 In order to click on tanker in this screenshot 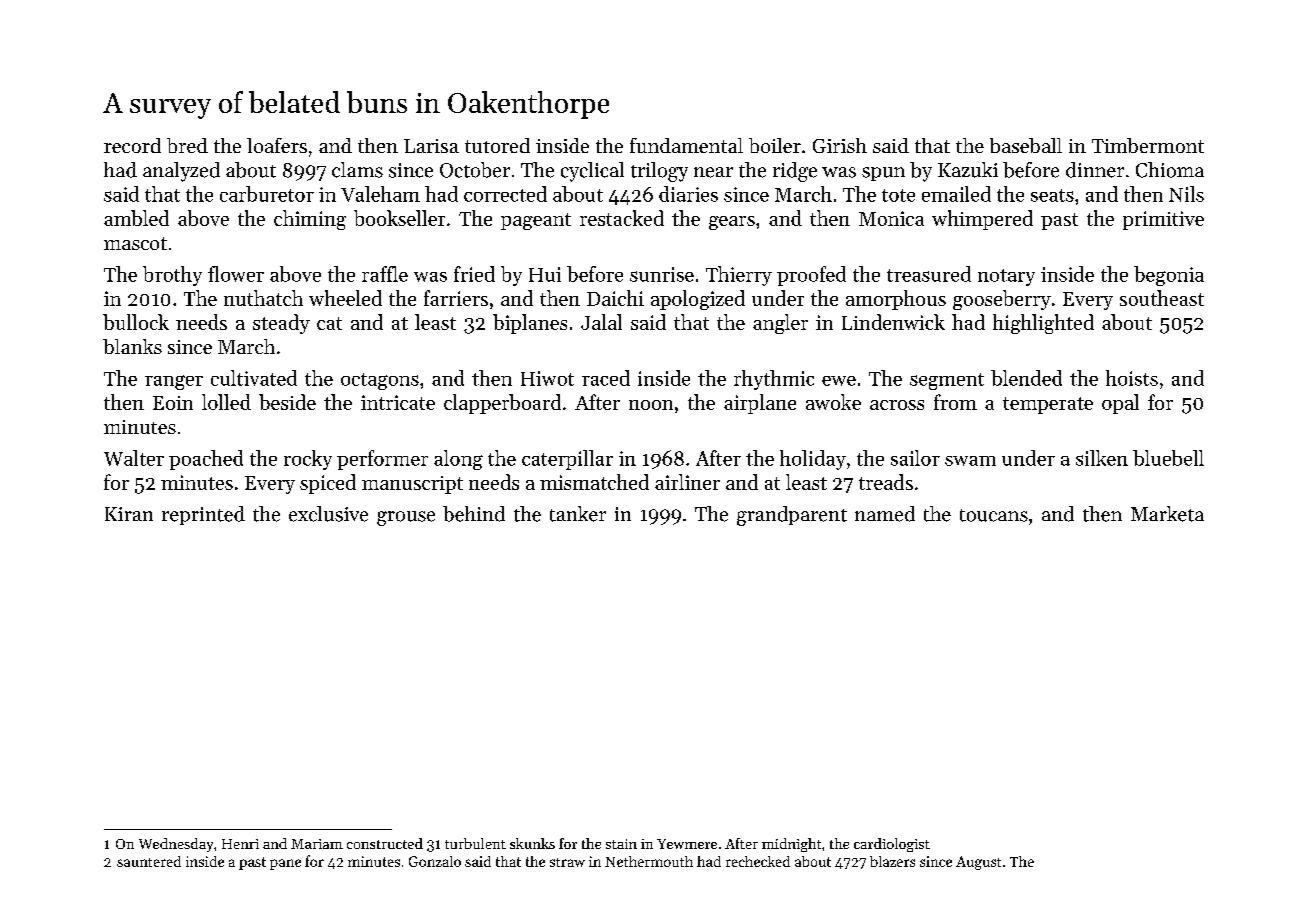, I will do `click(578, 514)`.
